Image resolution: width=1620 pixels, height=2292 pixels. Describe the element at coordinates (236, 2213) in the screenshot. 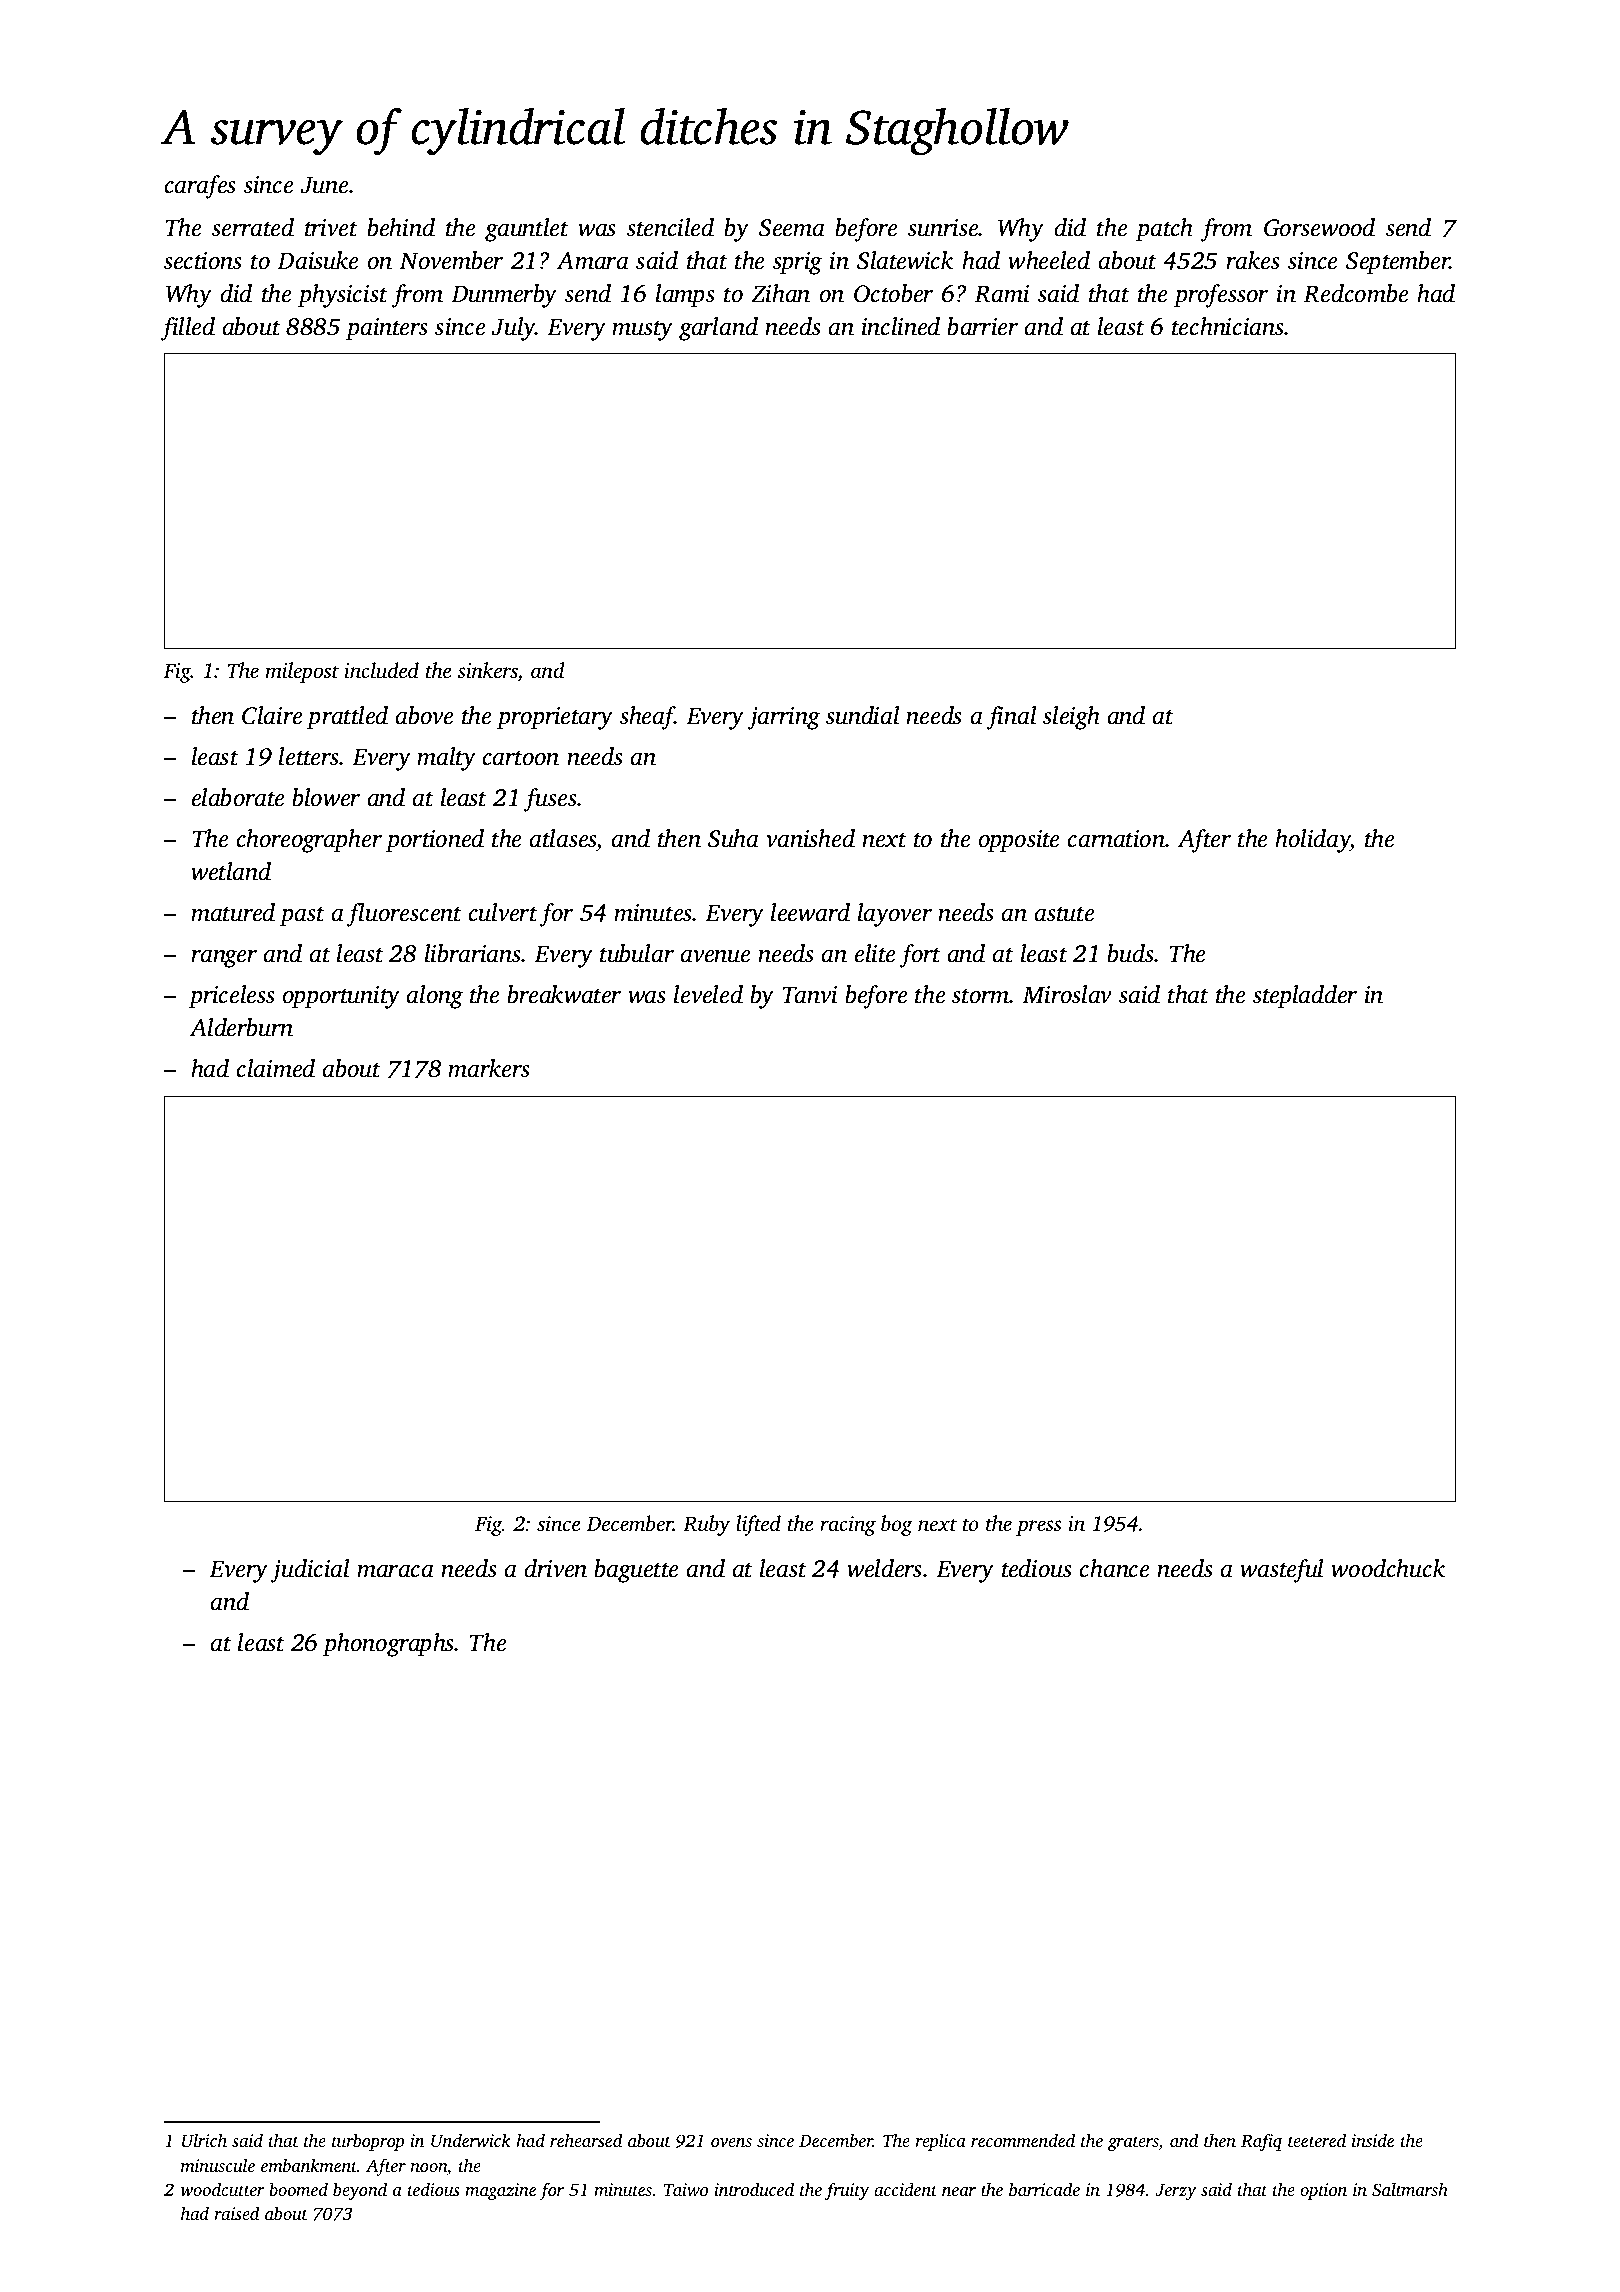

I see `raised` at that location.
